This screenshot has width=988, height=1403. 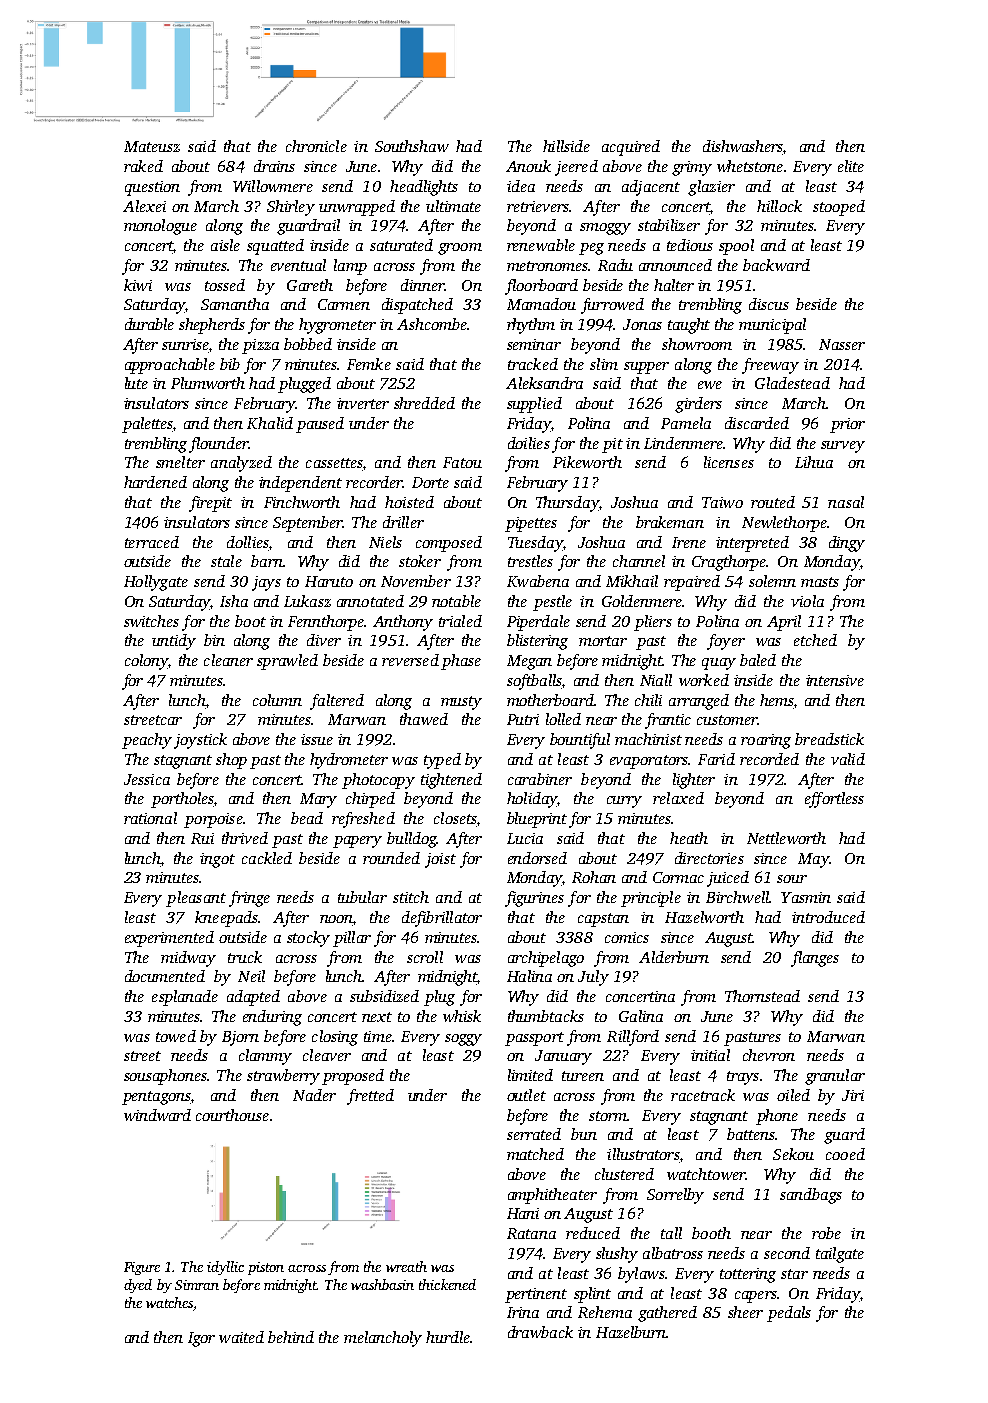 I want to click on masts, so click(x=820, y=582).
